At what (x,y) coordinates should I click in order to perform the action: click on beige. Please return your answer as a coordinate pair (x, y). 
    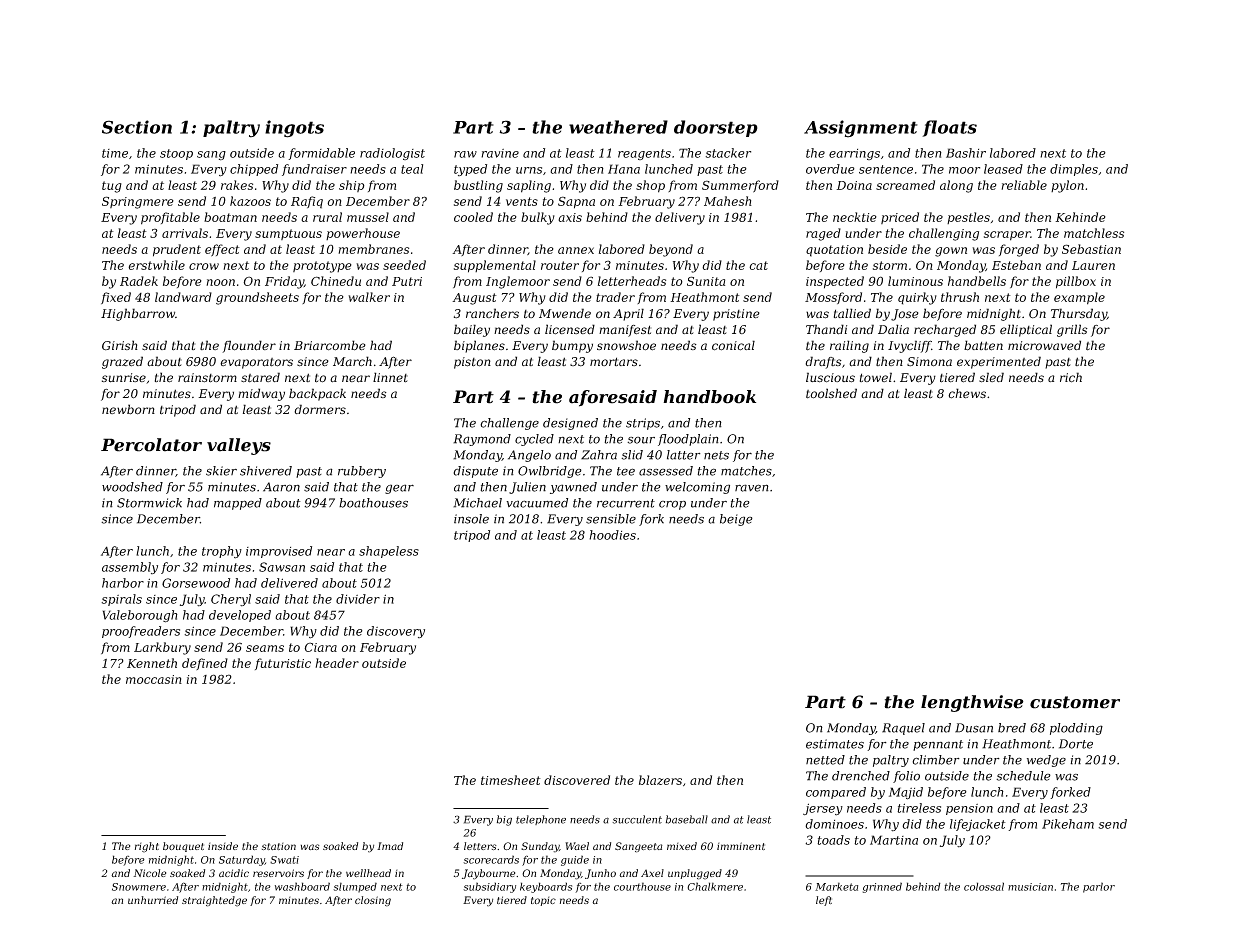
    Looking at the image, I should click on (736, 520).
